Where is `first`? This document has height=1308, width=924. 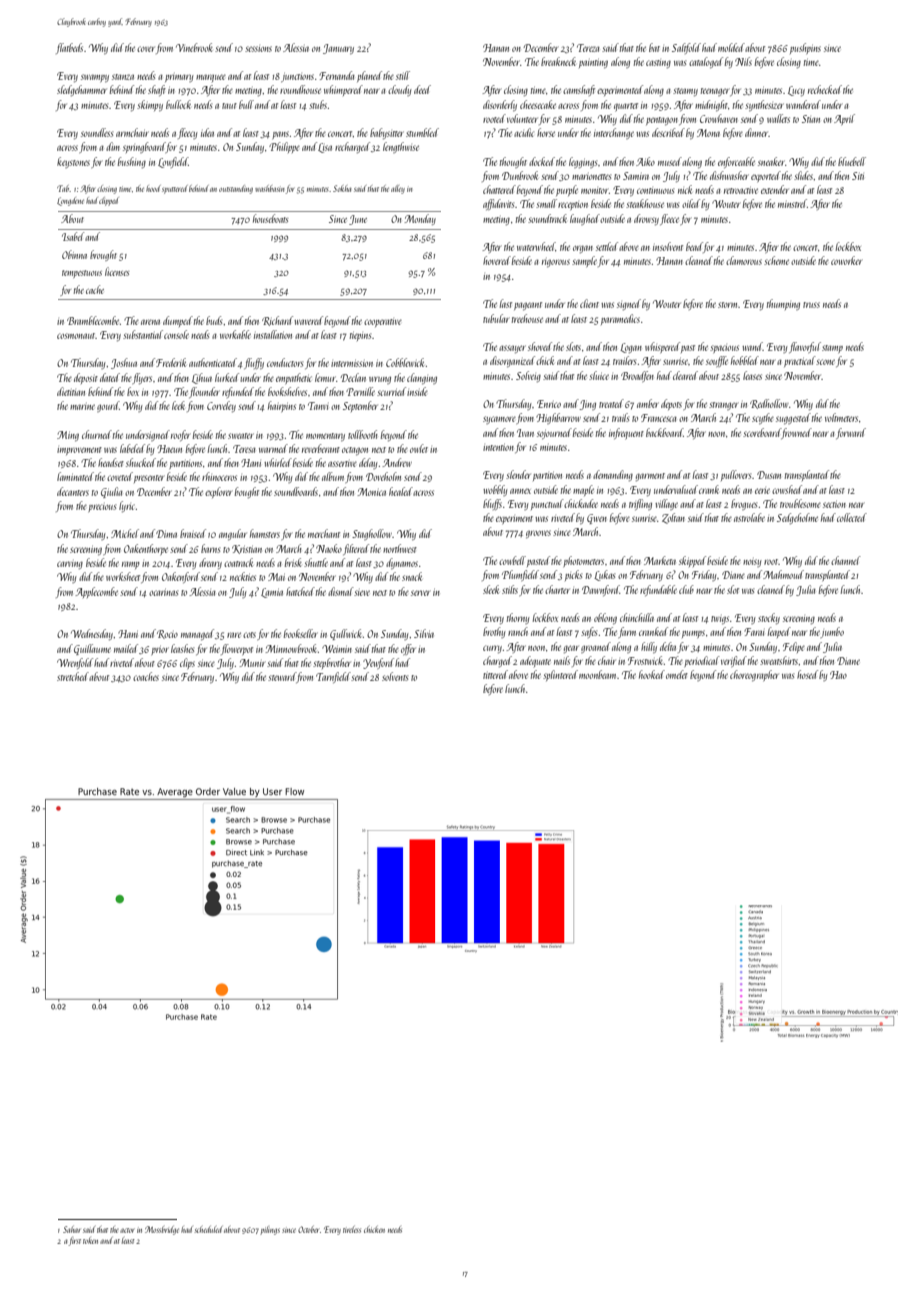 first is located at coordinates (75, 1241).
